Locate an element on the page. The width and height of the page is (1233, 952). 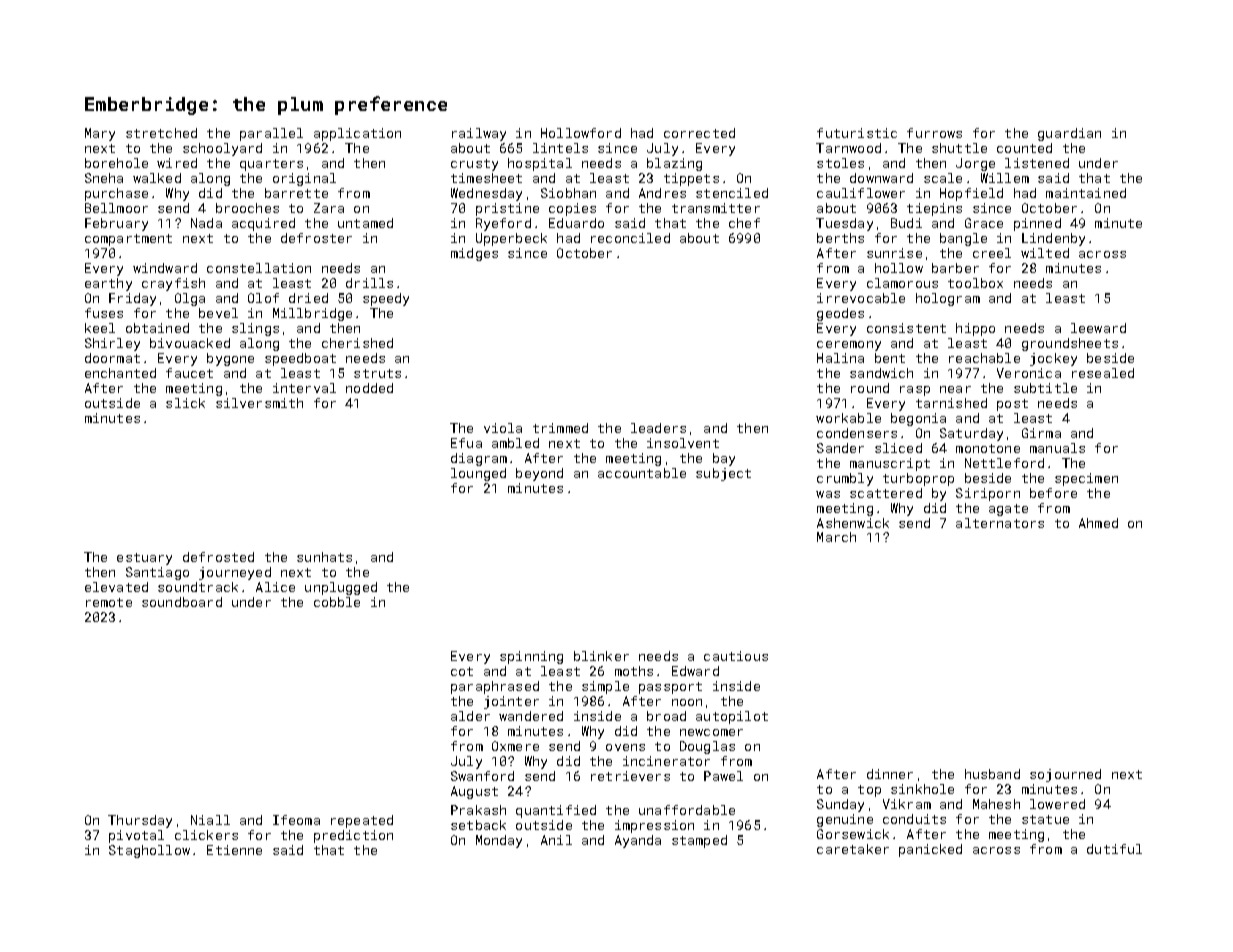
dutiful is located at coordinates (1114, 849).
